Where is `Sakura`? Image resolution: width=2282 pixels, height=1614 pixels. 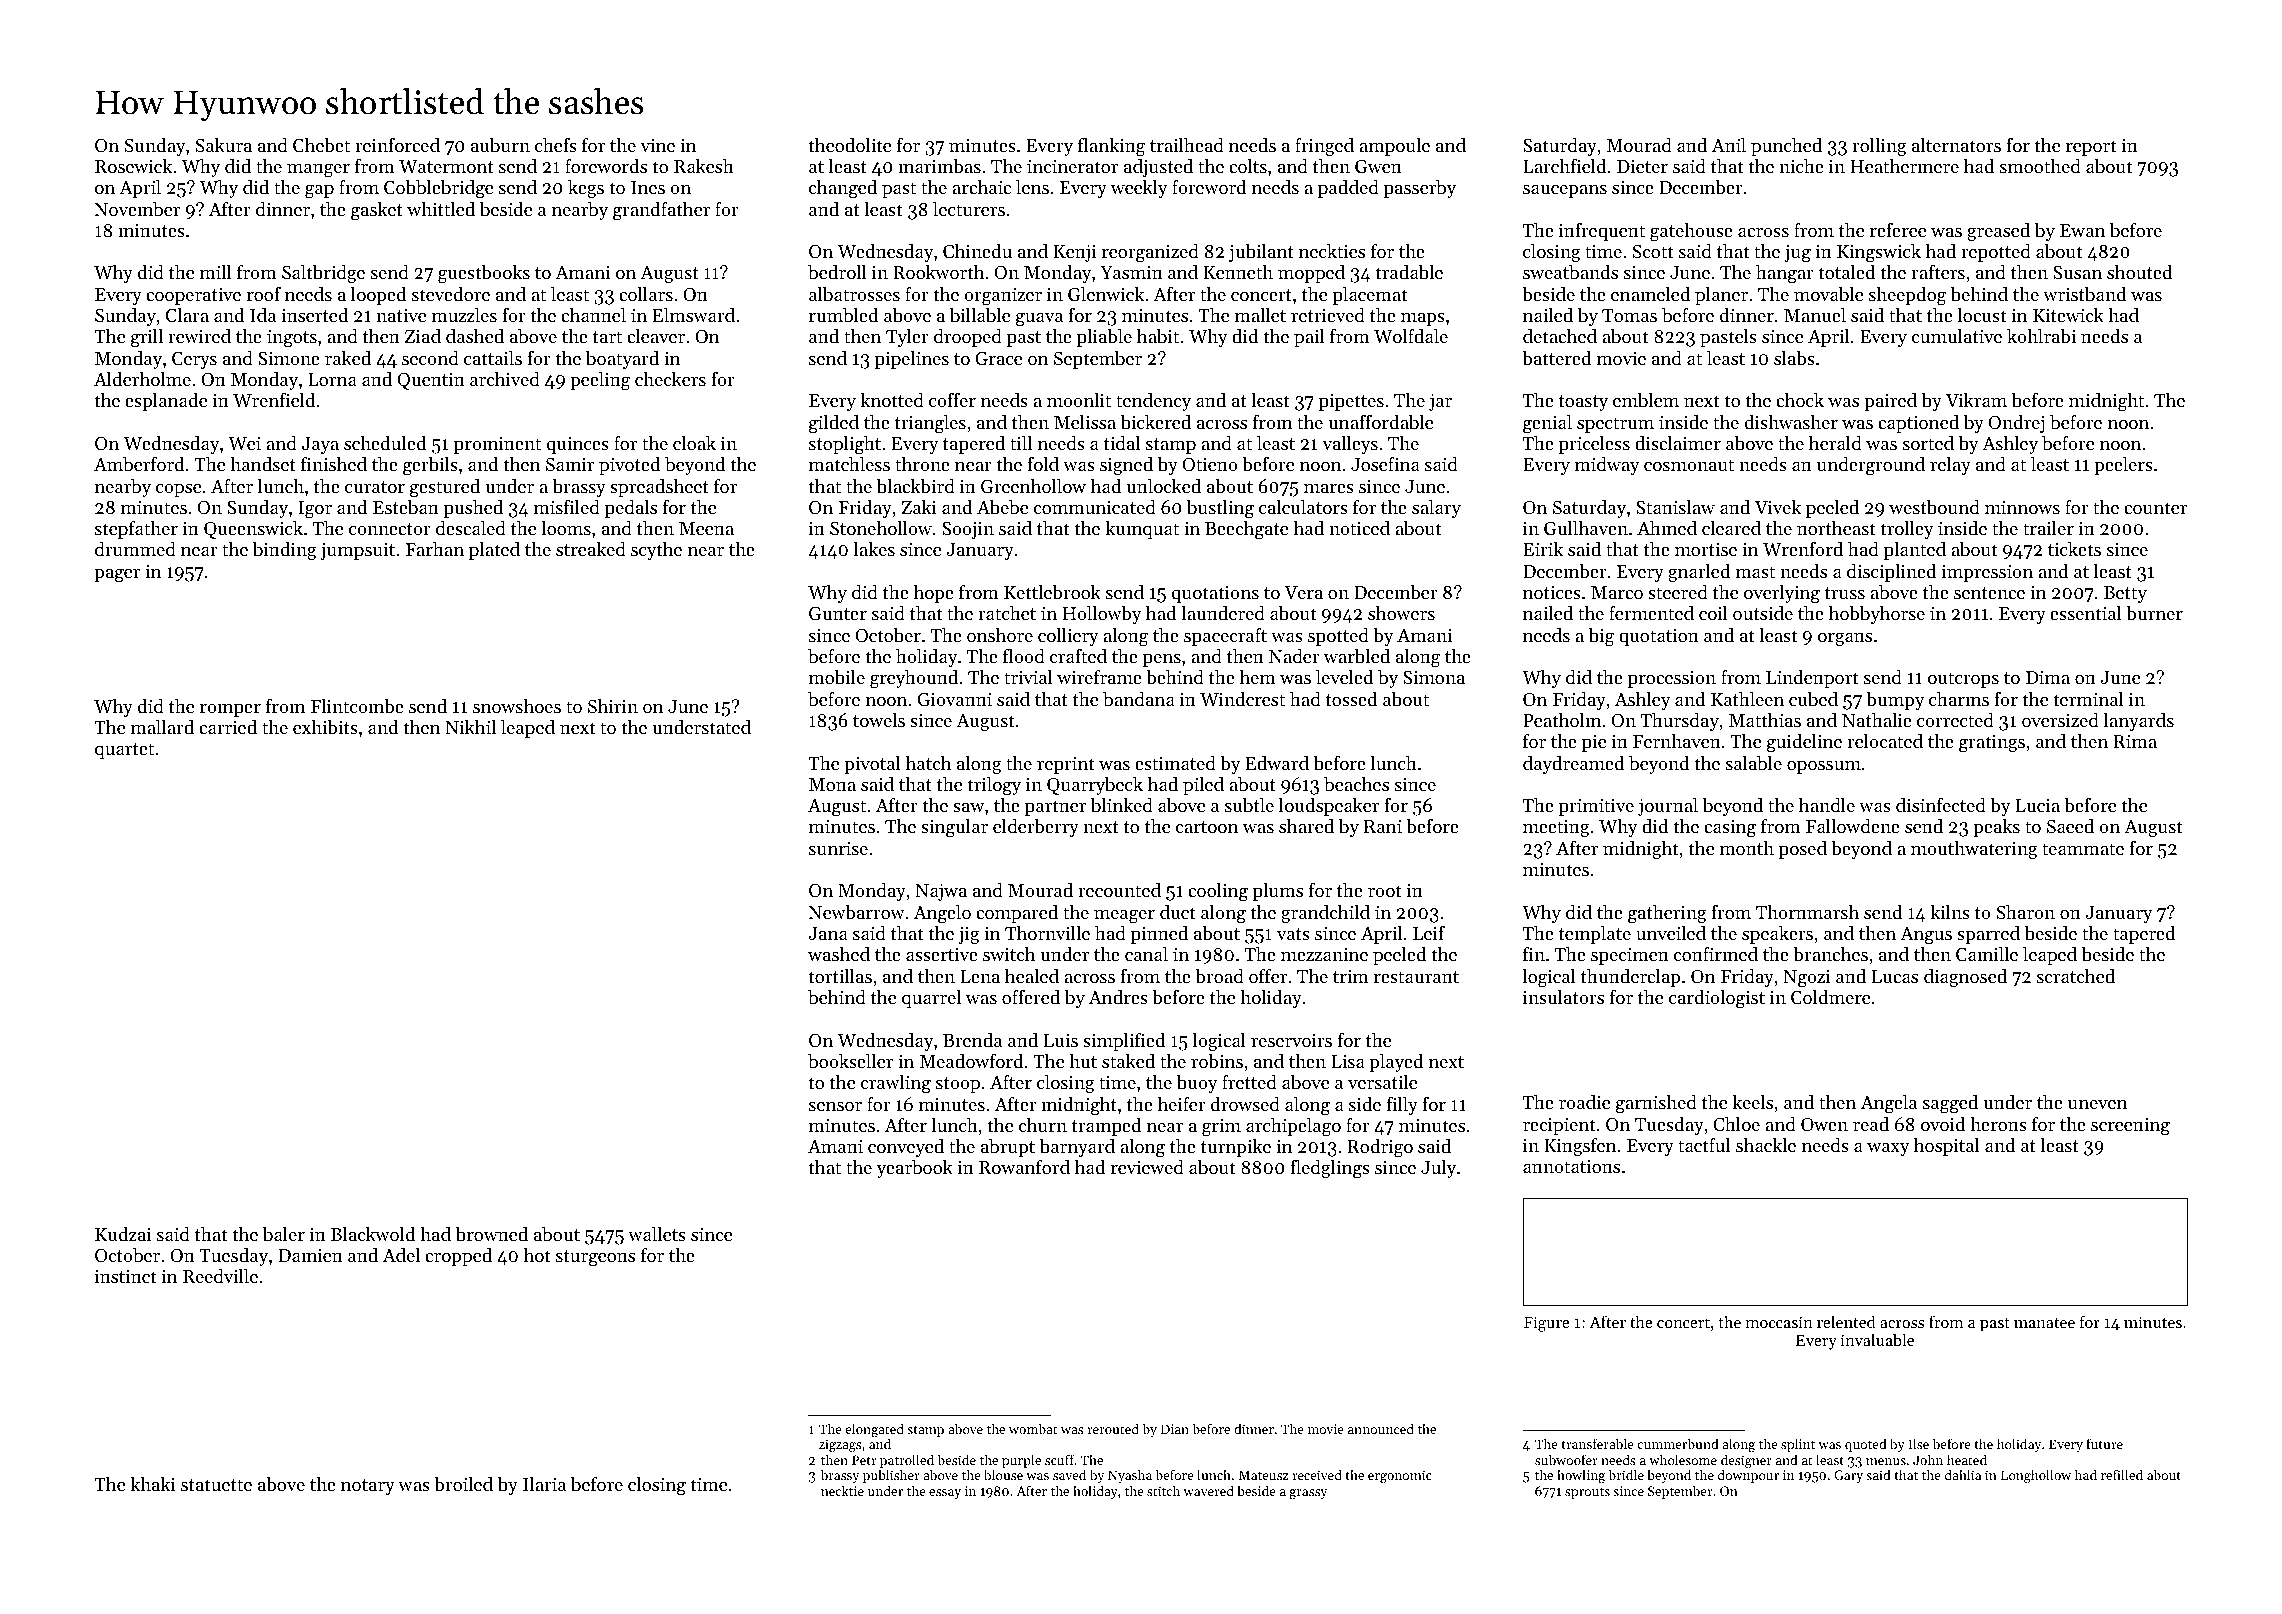
Sakura is located at coordinates (224, 145).
